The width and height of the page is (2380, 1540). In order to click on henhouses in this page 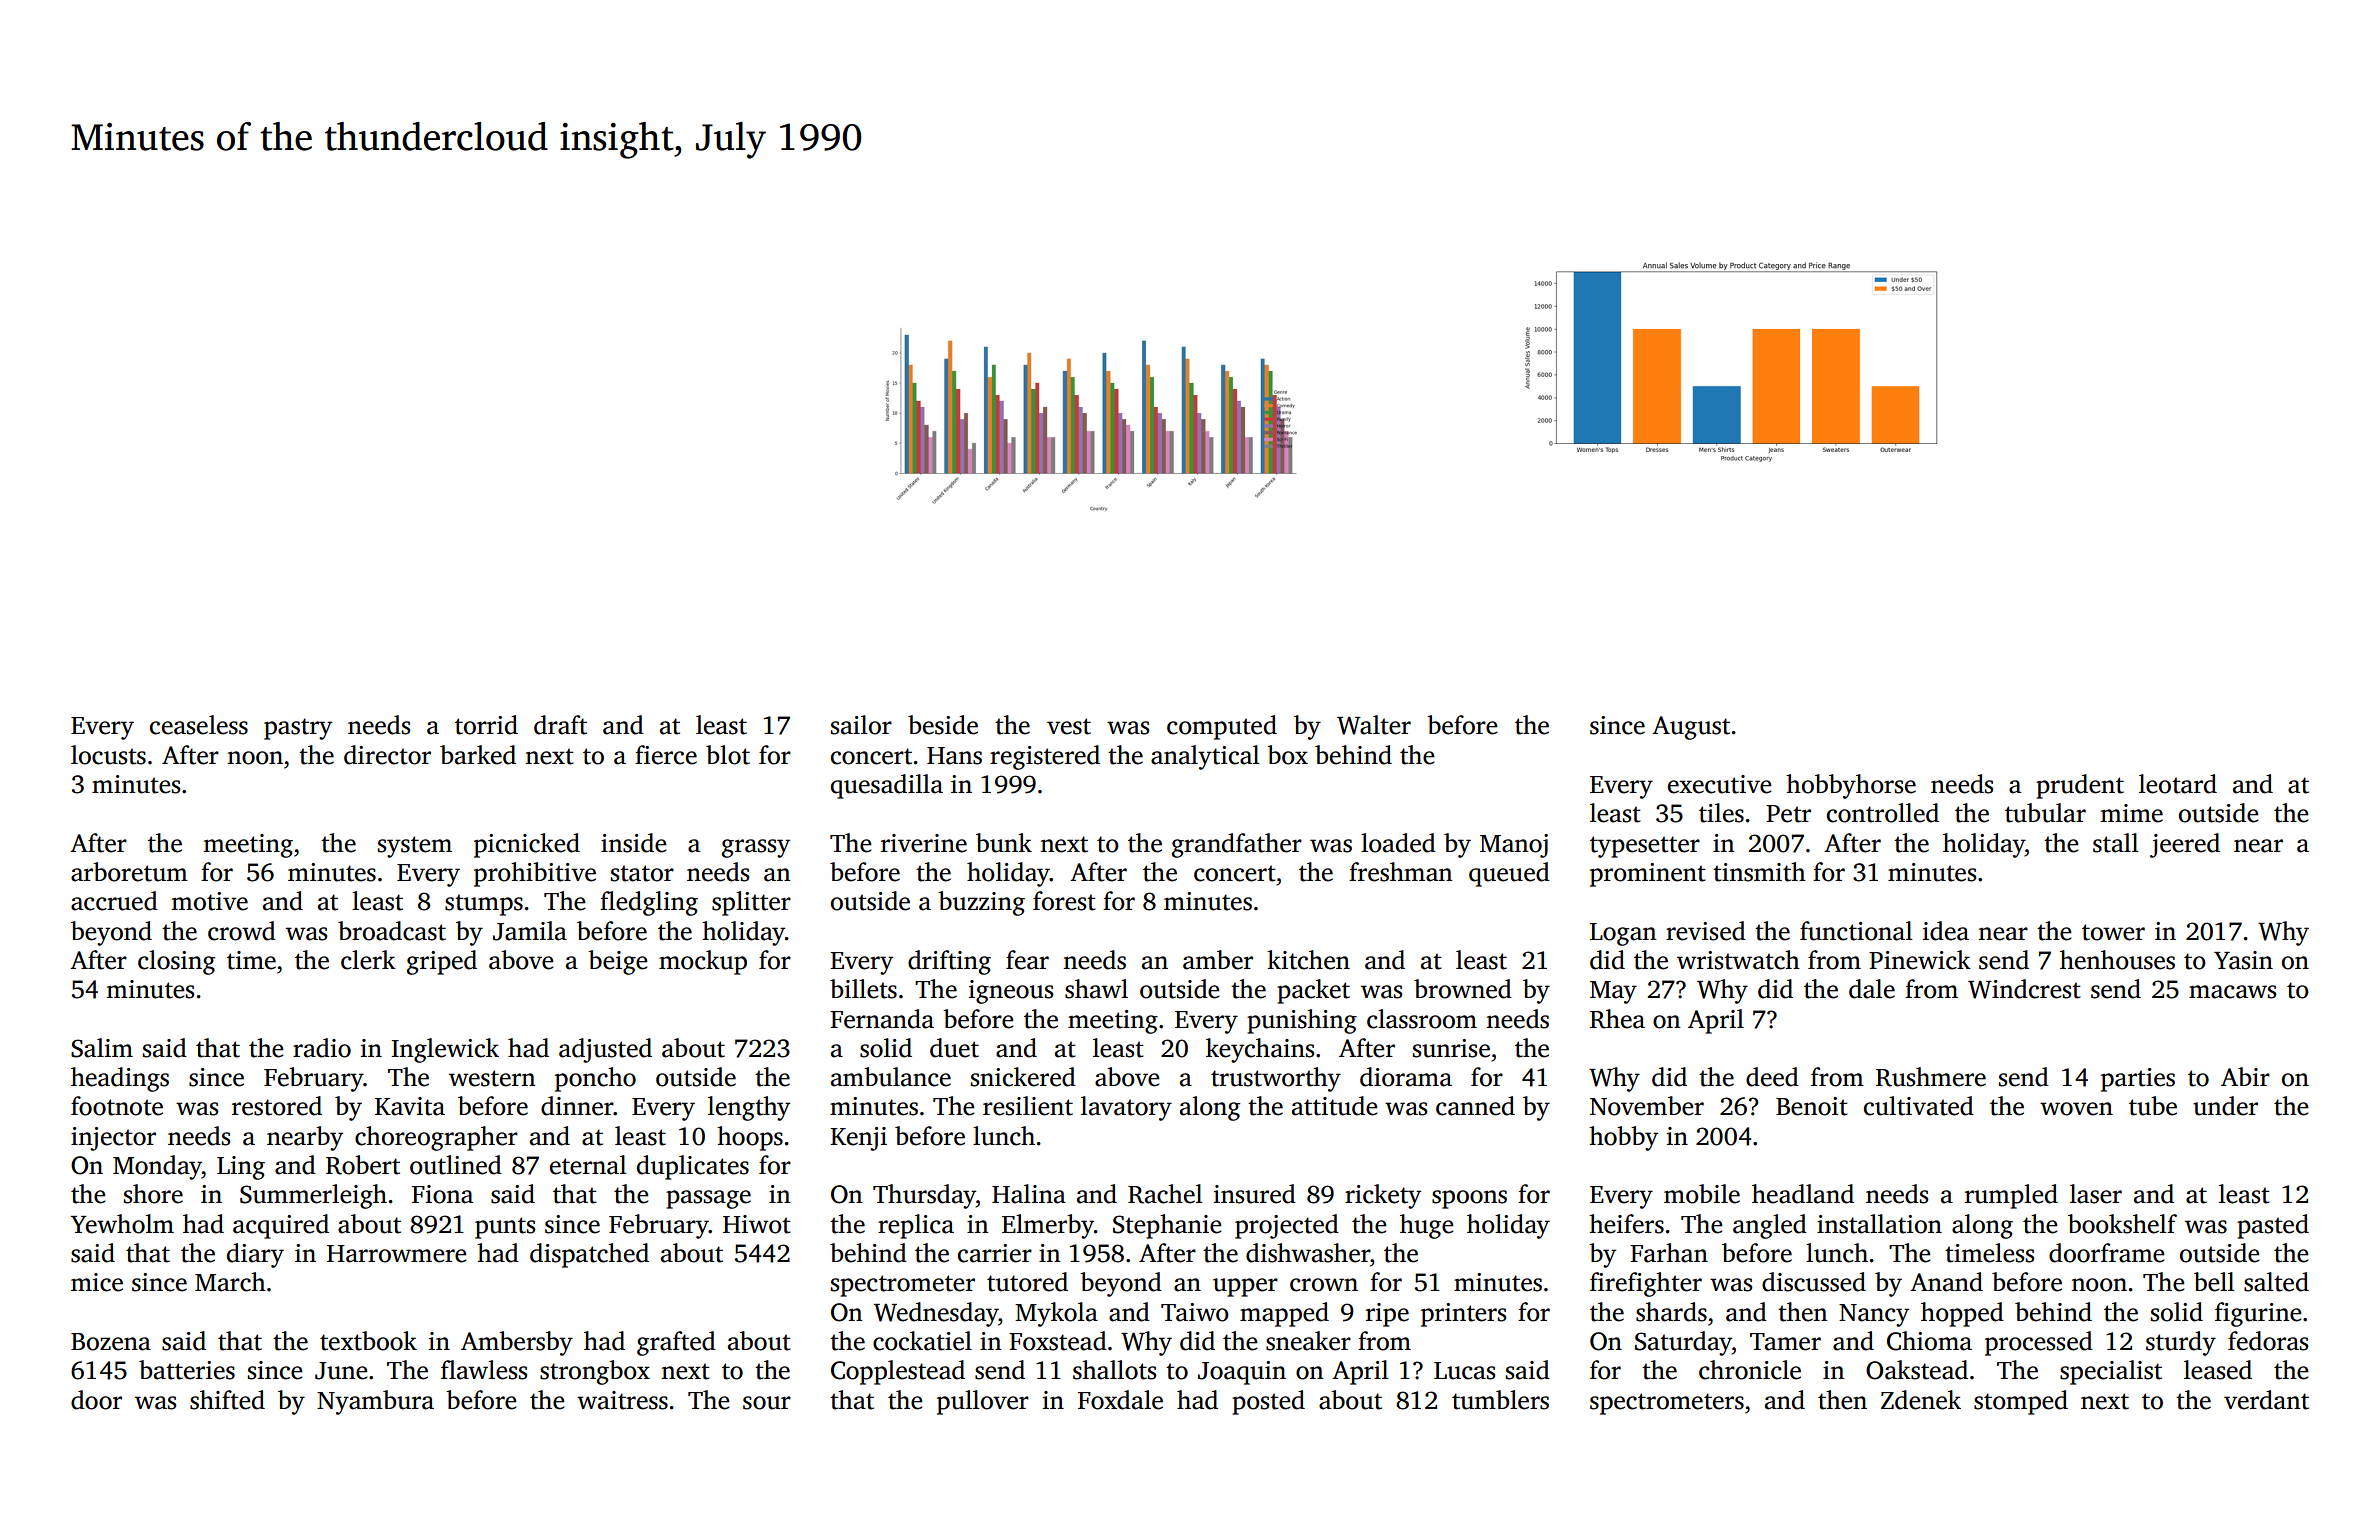, I will do `click(2117, 960)`.
